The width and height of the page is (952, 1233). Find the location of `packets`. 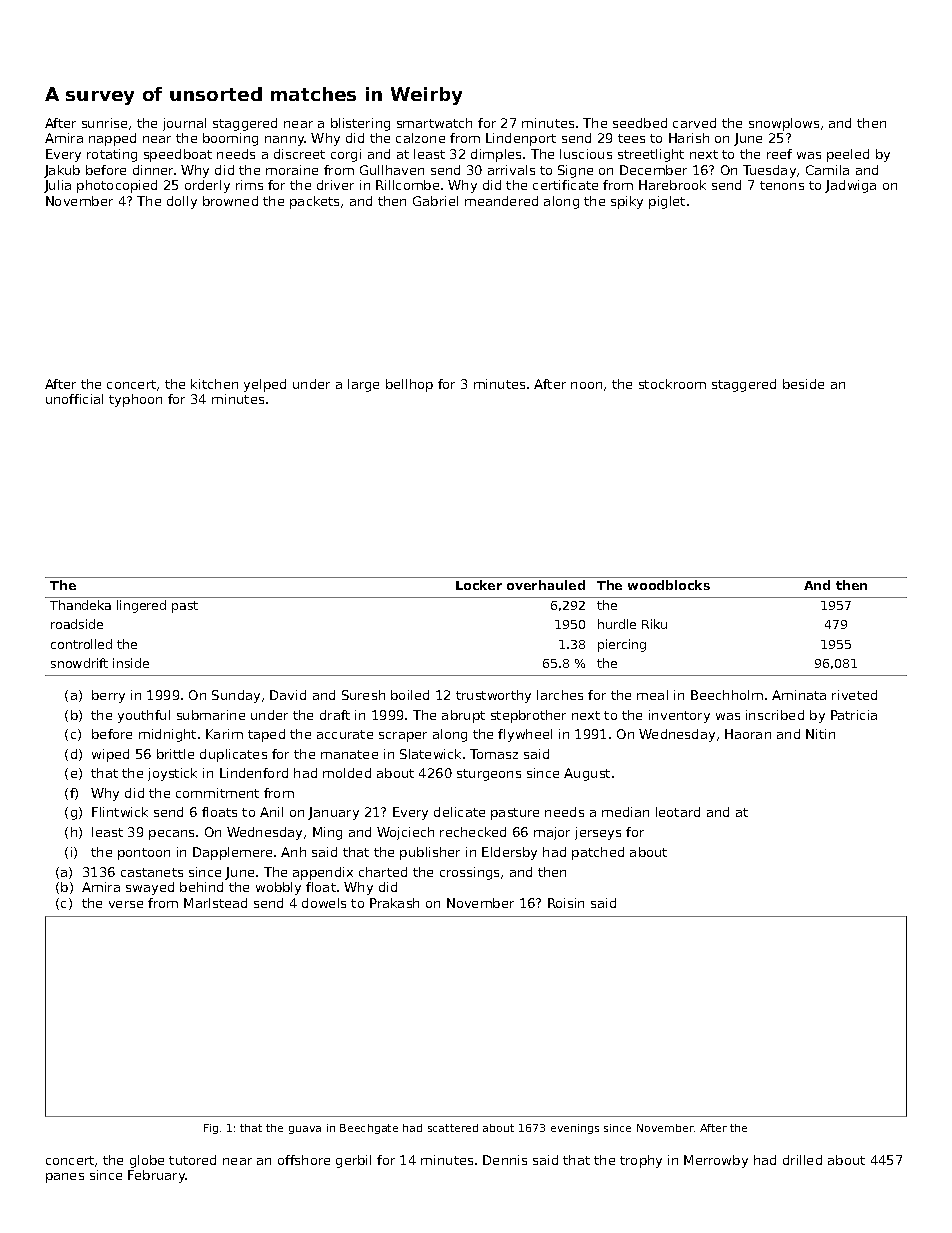

packets is located at coordinates (314, 202).
